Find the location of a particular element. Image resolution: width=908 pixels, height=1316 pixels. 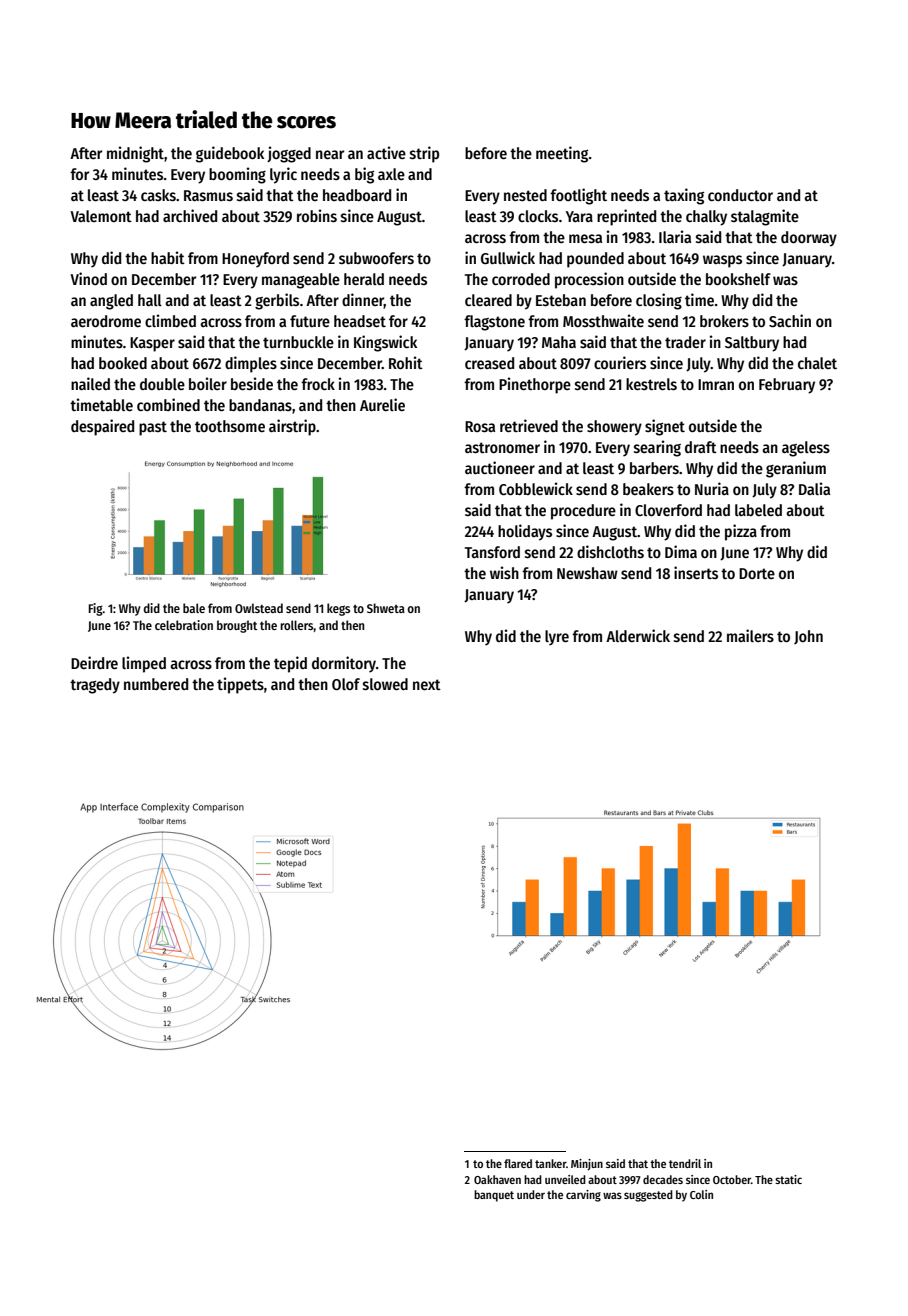

conductor is located at coordinates (740, 195).
